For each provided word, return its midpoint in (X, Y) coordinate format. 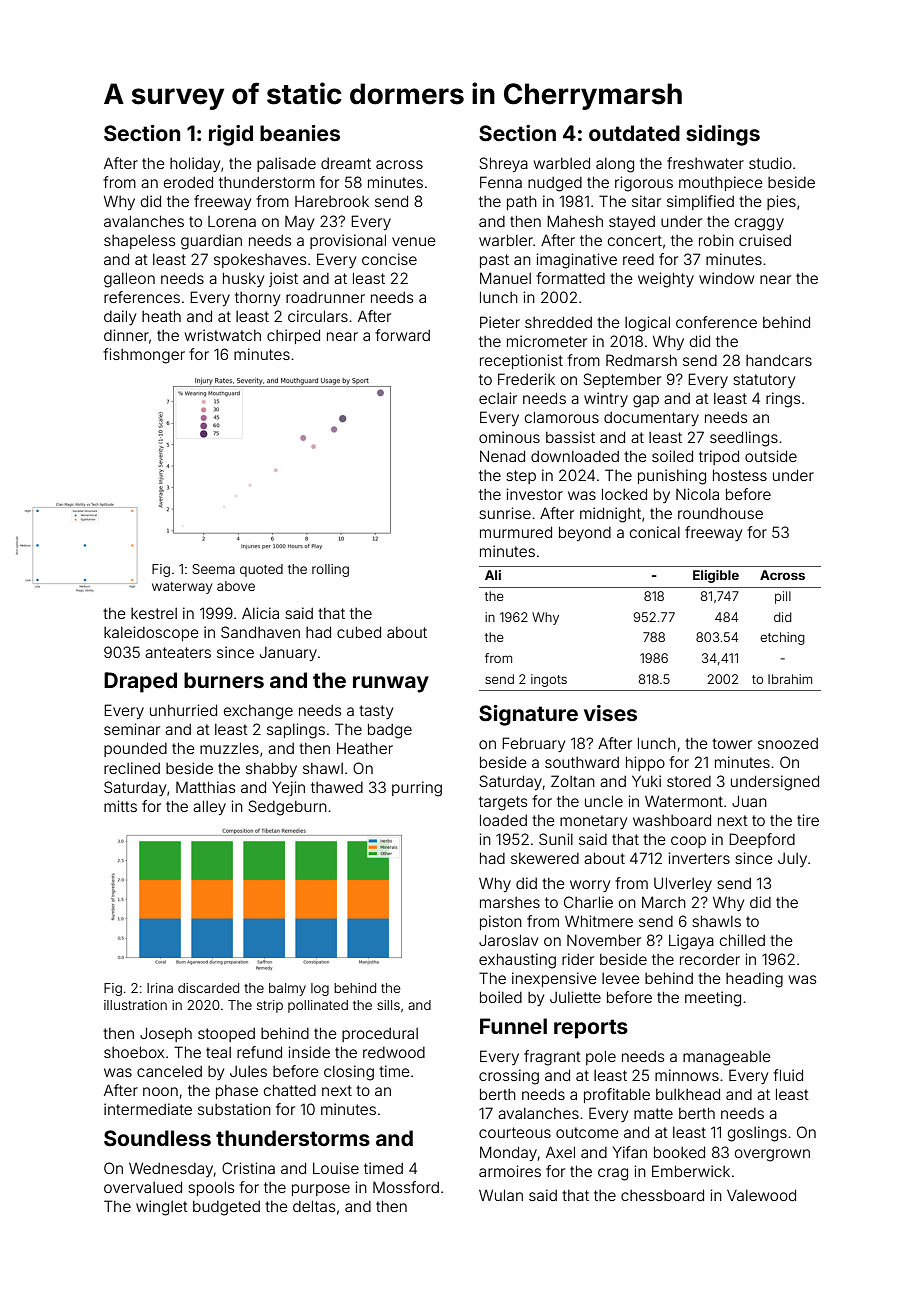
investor (535, 494)
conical (655, 532)
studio (770, 163)
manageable (727, 1058)
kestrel (154, 613)
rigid (231, 135)
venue (414, 241)
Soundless (157, 1138)
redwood (394, 1052)
